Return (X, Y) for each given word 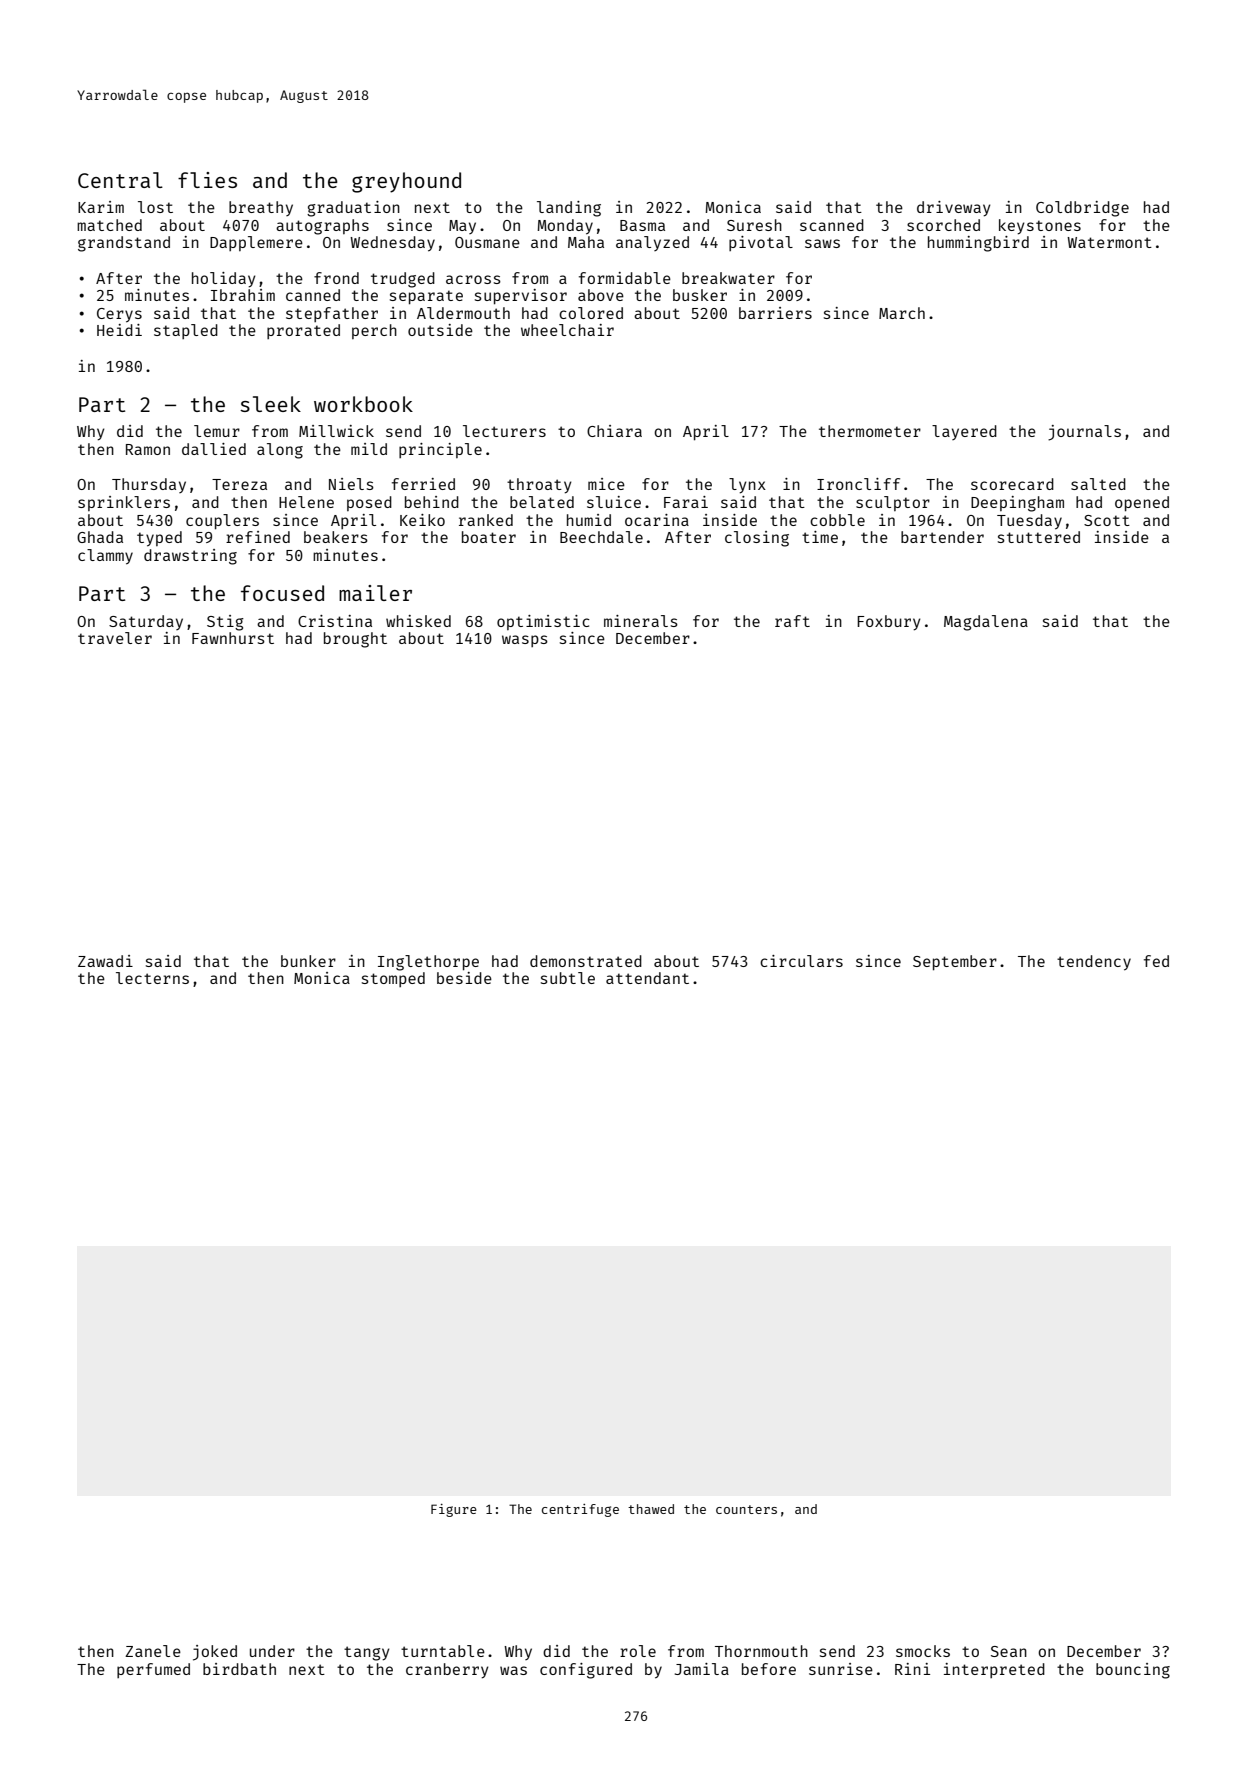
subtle (568, 978)
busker (700, 295)
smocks (923, 1651)
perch (374, 331)
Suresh (754, 225)
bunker (308, 961)
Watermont (1109, 242)
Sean (1009, 1651)
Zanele (153, 1651)
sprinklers (124, 503)
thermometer (870, 431)
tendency (1094, 963)
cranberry (447, 1671)
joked (215, 1653)
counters (746, 1509)
